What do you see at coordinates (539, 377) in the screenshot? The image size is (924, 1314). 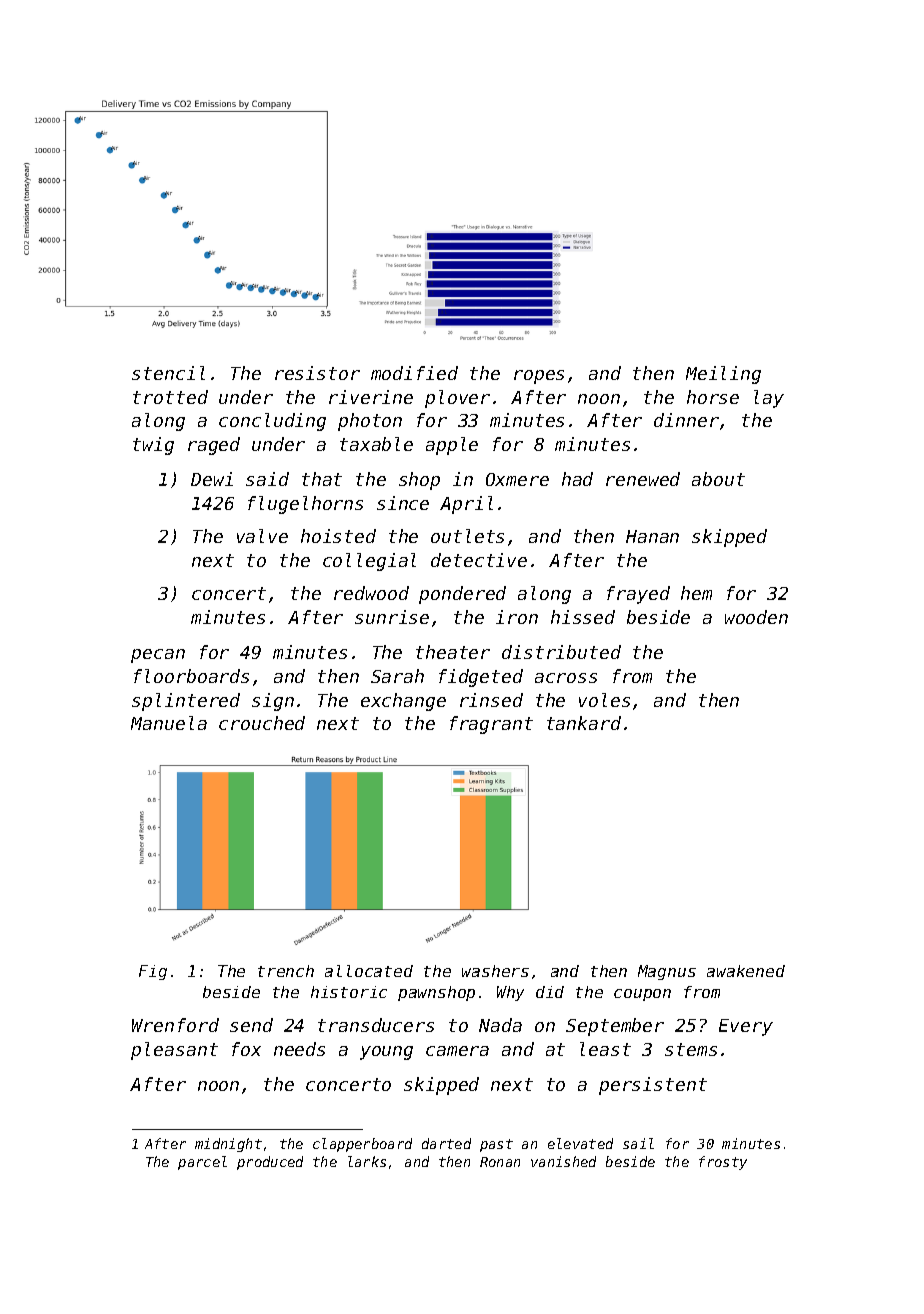 I see `ropes` at bounding box center [539, 377].
